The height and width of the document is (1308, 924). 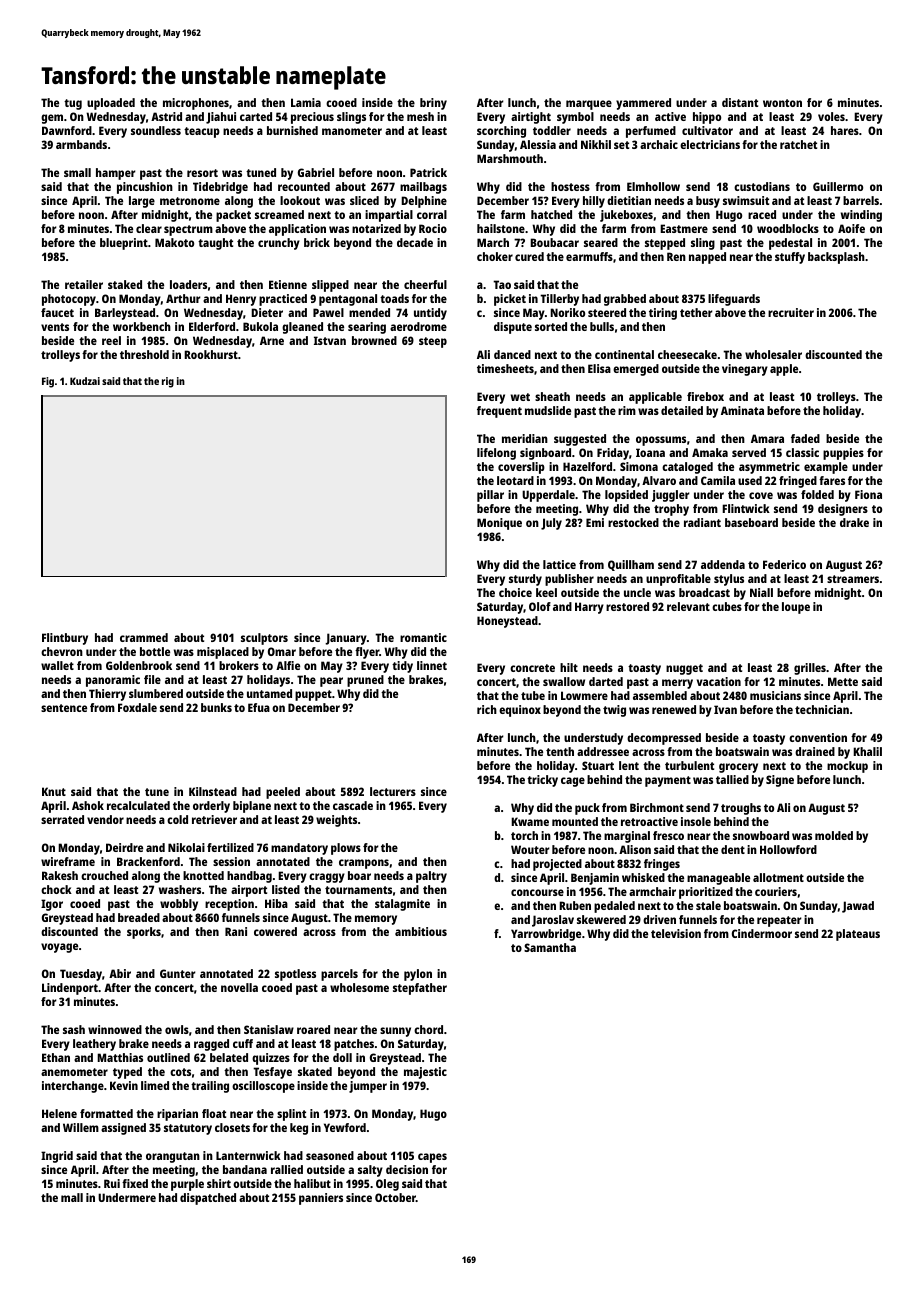 What do you see at coordinates (155, 651) in the document?
I see `bottle` at bounding box center [155, 651].
